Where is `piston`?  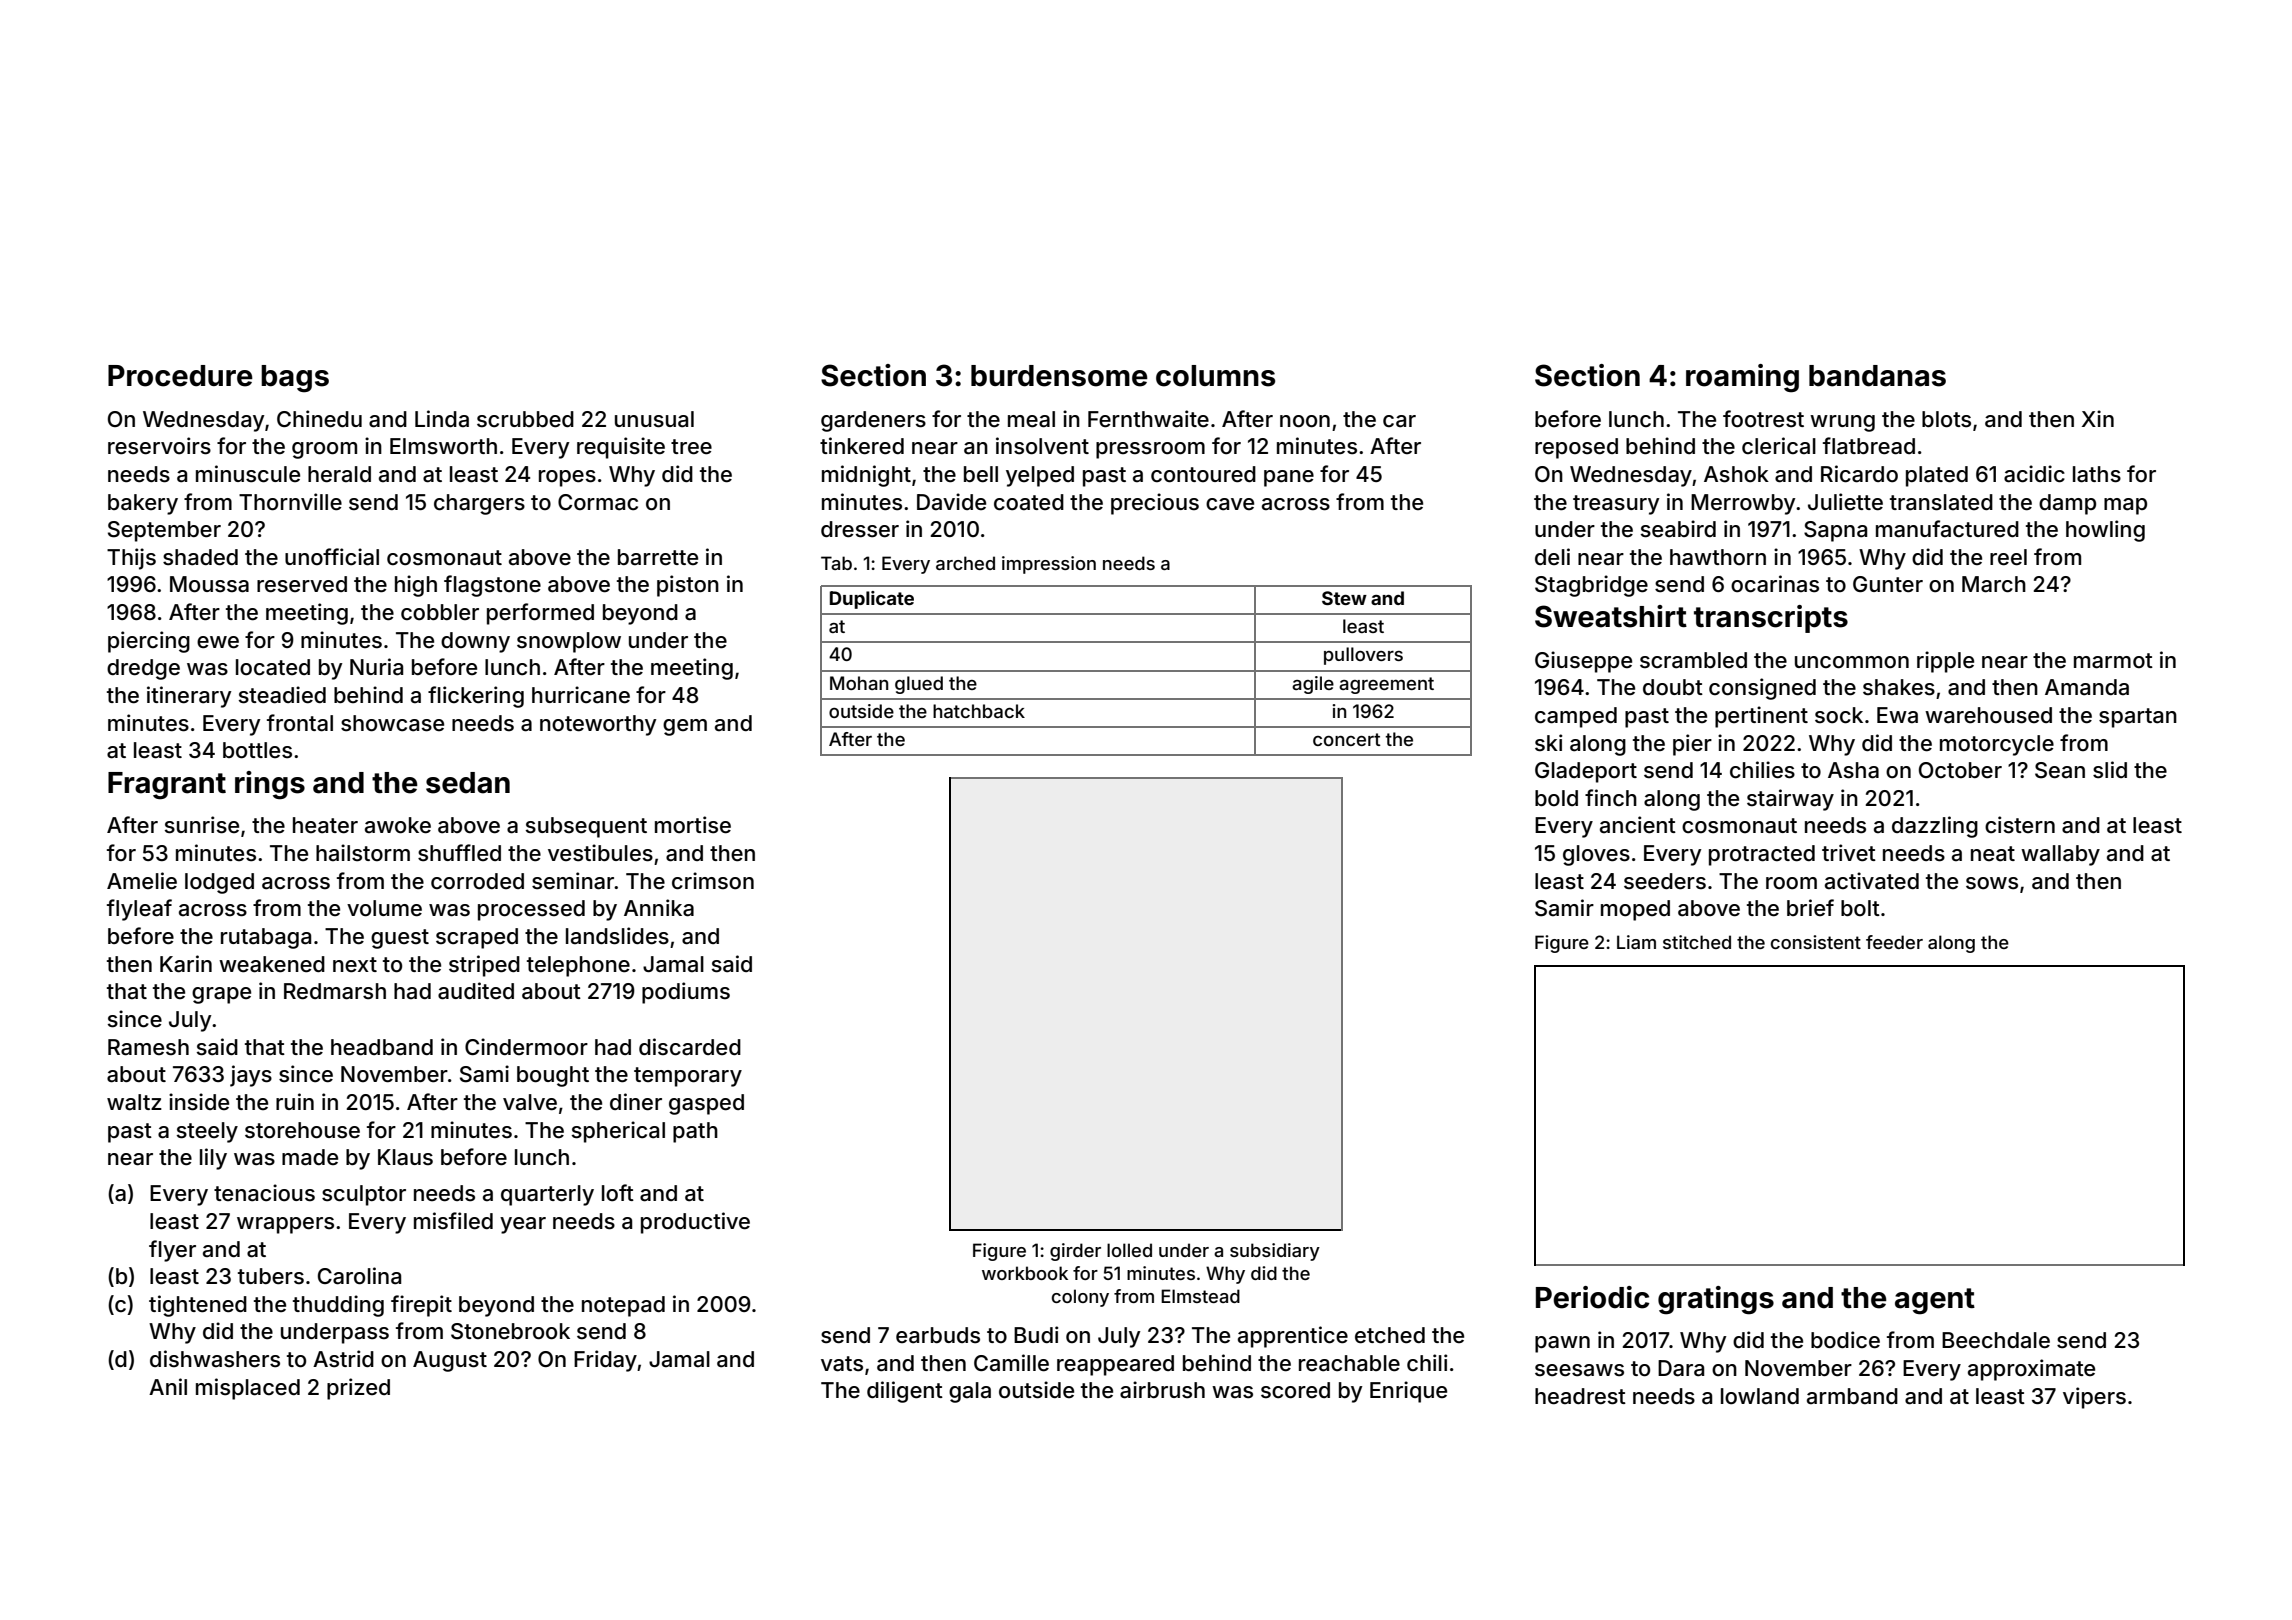 piston is located at coordinates (688, 586).
